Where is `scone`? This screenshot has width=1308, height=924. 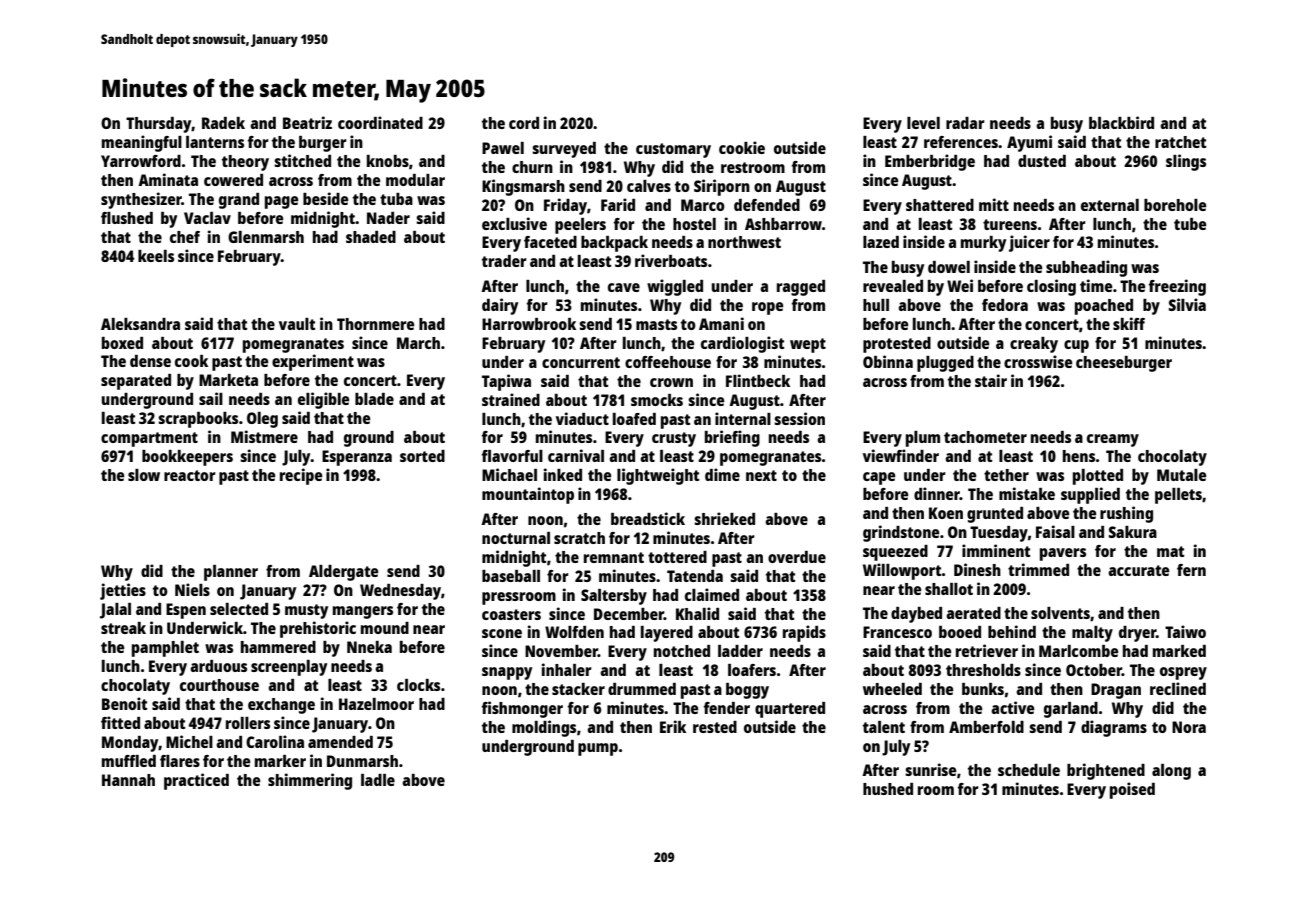
scone is located at coordinates (502, 633).
